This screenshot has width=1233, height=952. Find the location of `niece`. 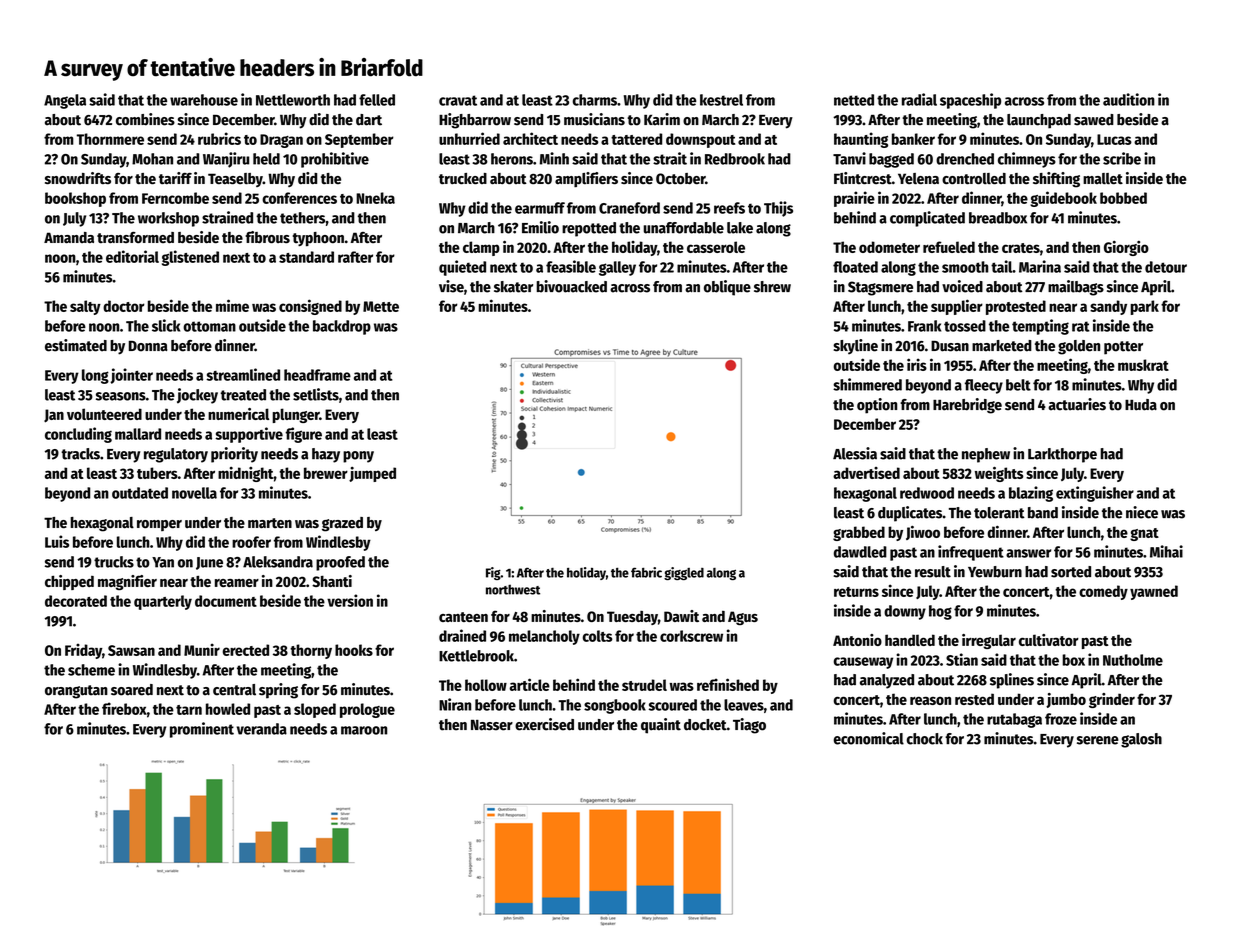

niece is located at coordinates (1142, 512).
